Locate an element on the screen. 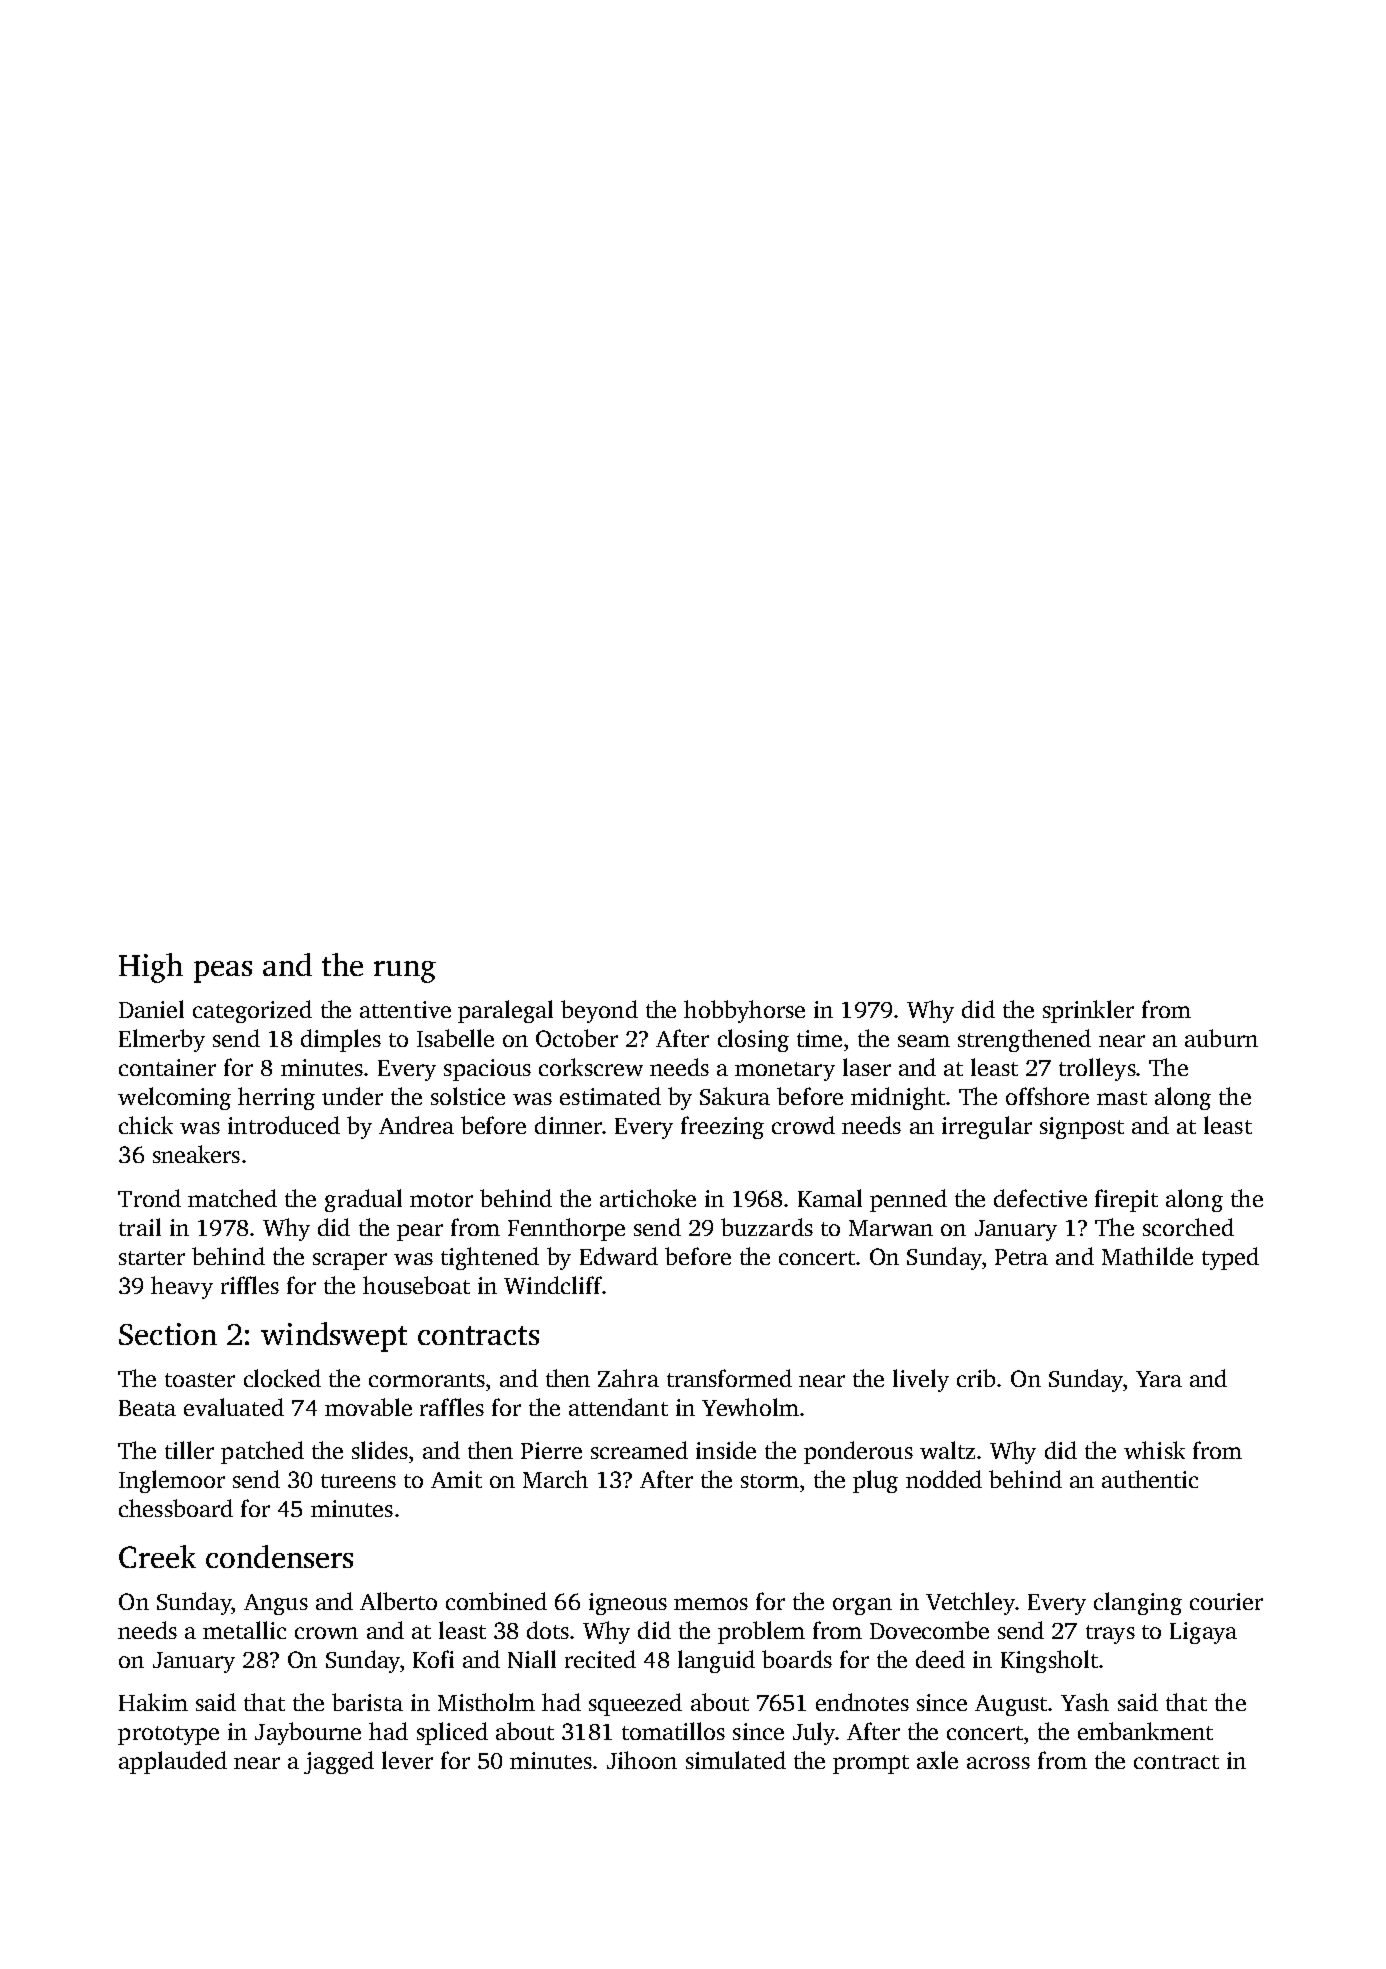  riffles is located at coordinates (250, 1285).
